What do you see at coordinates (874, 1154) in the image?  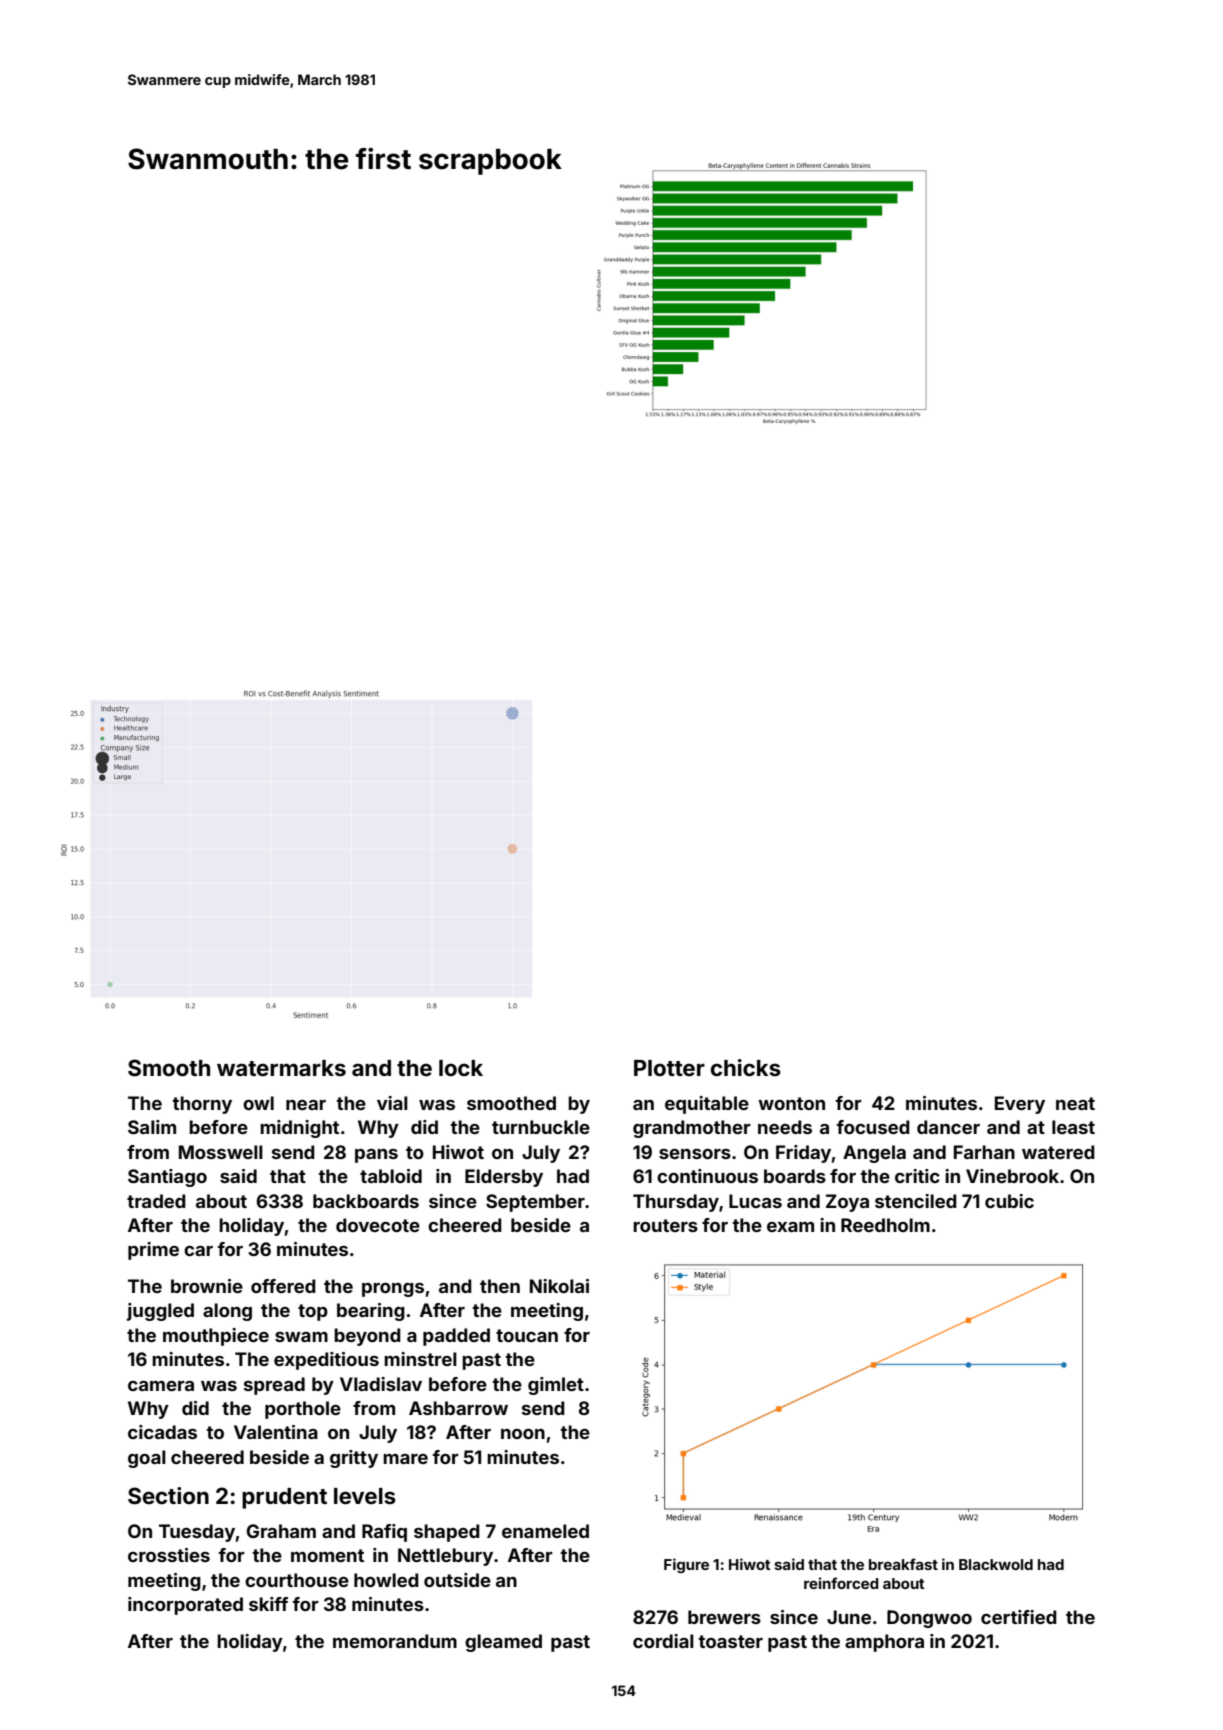 I see `Angela` at bounding box center [874, 1154].
